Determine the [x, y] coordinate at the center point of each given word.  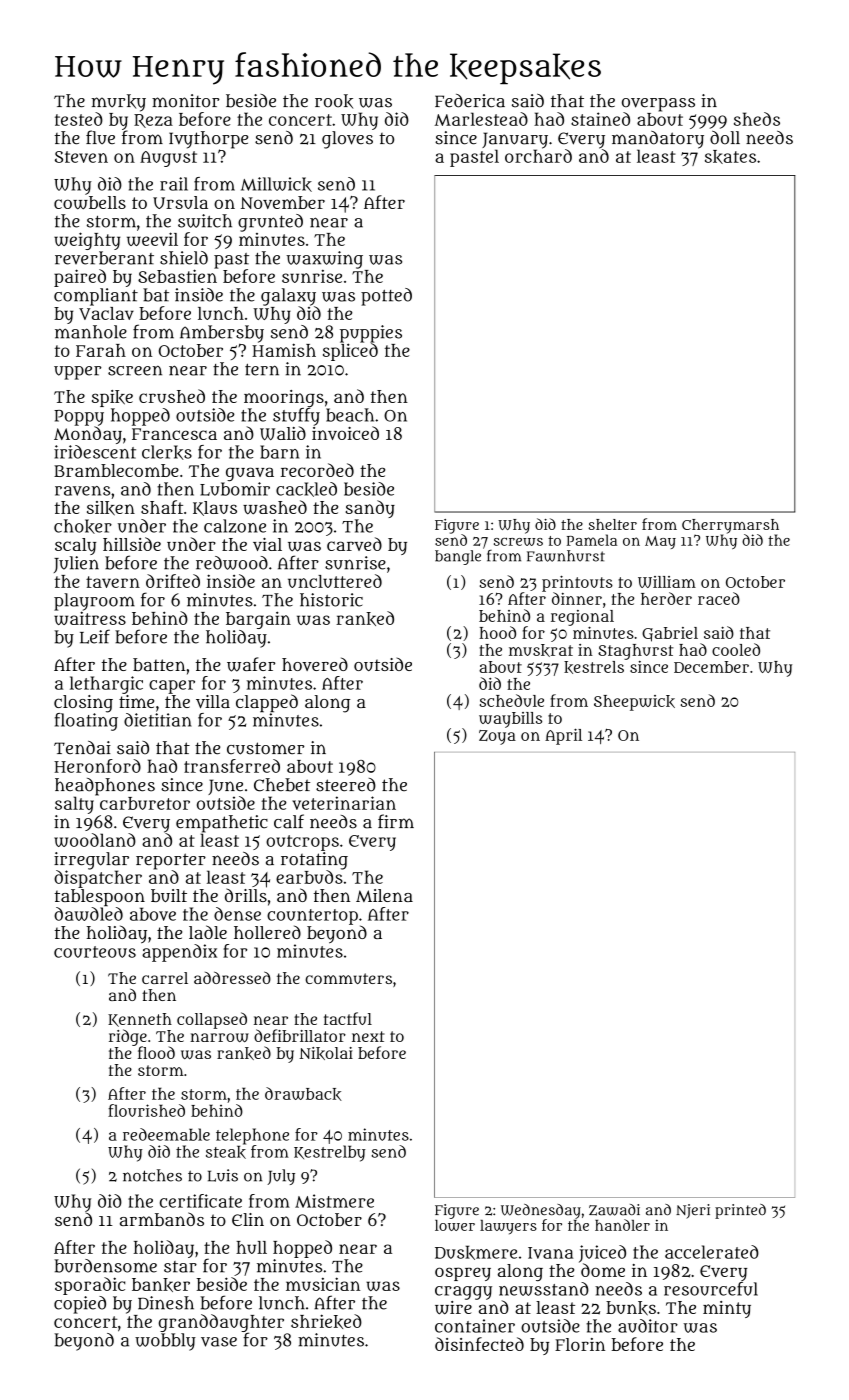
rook [334, 101]
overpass [658, 105]
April [563, 736]
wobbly [165, 1342]
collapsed [212, 1020]
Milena [384, 895]
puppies [371, 334]
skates [730, 157]
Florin [580, 1344]
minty [727, 1309]
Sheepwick [634, 703]
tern [262, 370]
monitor [185, 101]
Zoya [497, 737]
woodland [95, 840]
